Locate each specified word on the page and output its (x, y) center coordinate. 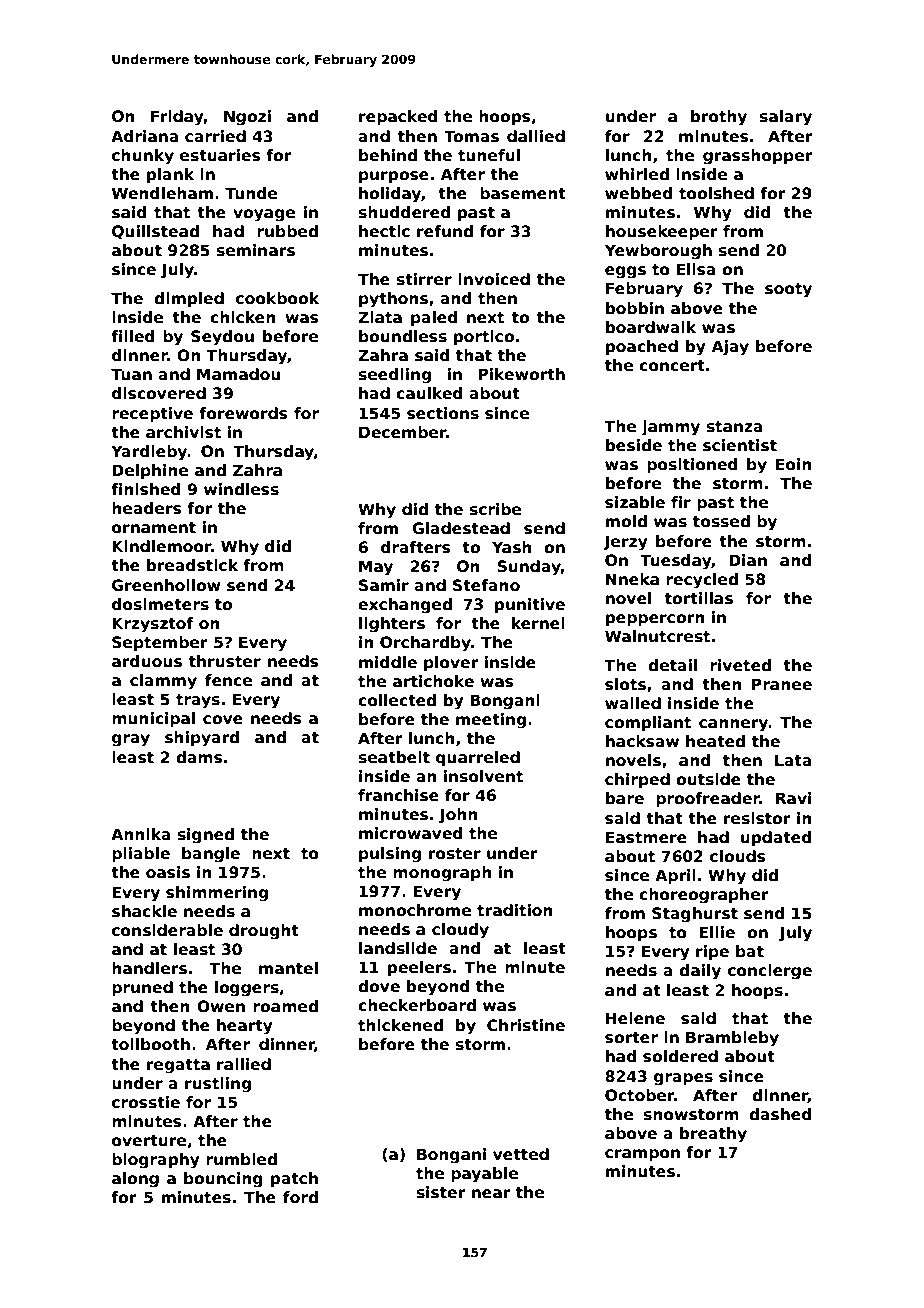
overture (149, 1141)
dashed (780, 1114)
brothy (719, 118)
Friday (177, 118)
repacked (398, 117)
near (491, 1194)
